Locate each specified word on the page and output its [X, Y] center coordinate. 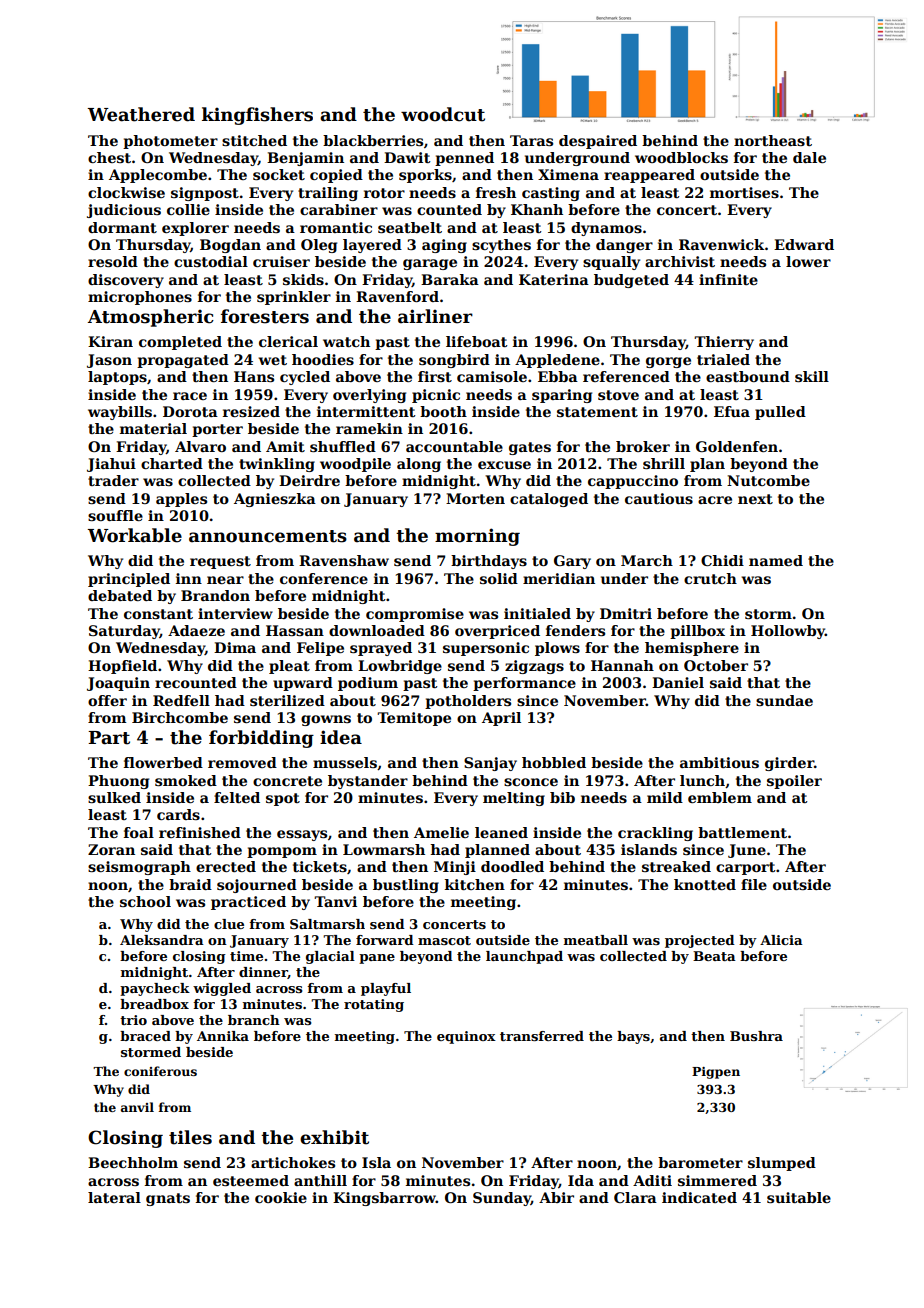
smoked [186, 780]
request [220, 562]
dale [809, 157]
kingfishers [257, 116]
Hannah [622, 665]
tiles [190, 1137]
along [419, 465]
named [776, 560]
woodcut [443, 114]
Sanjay [490, 764]
